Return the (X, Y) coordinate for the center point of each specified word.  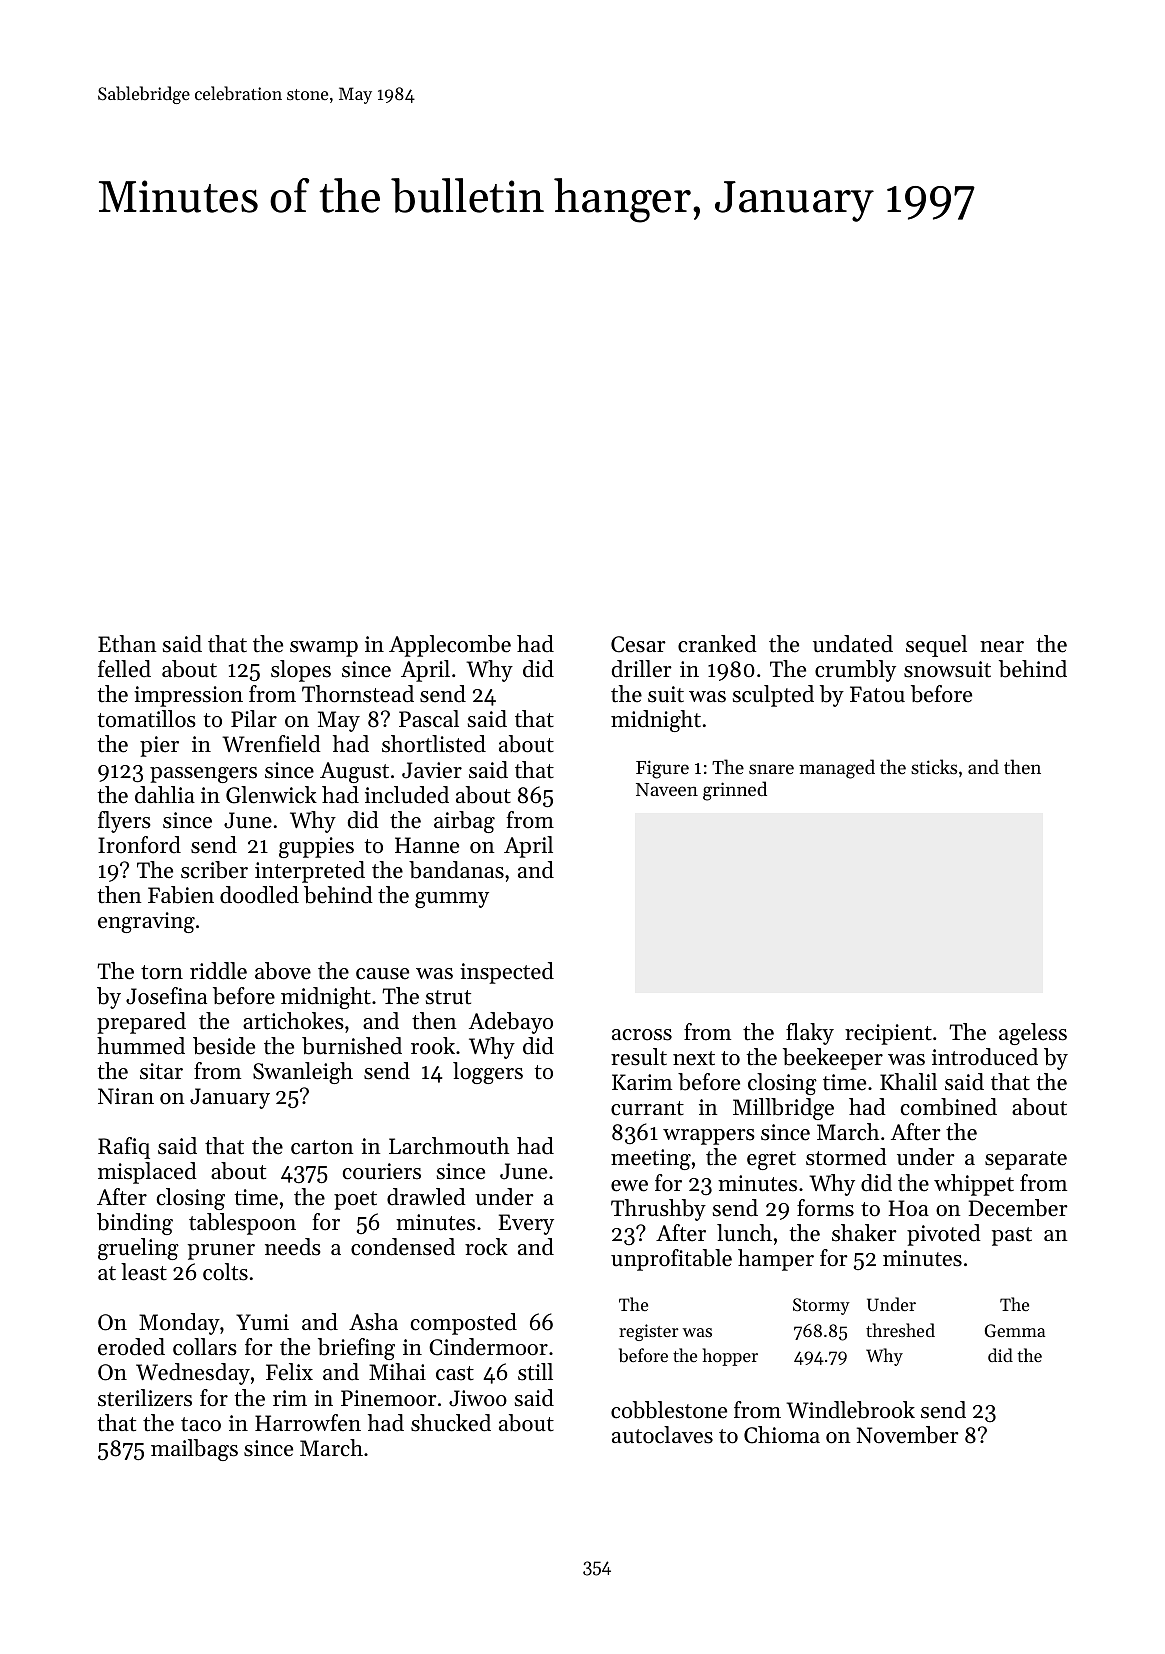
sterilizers (145, 1398)
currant (647, 1108)
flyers (124, 822)
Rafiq (124, 1148)
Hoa (909, 1208)
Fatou (877, 694)
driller (642, 669)
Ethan (127, 644)
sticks (934, 766)
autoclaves (662, 1435)
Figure (662, 769)
